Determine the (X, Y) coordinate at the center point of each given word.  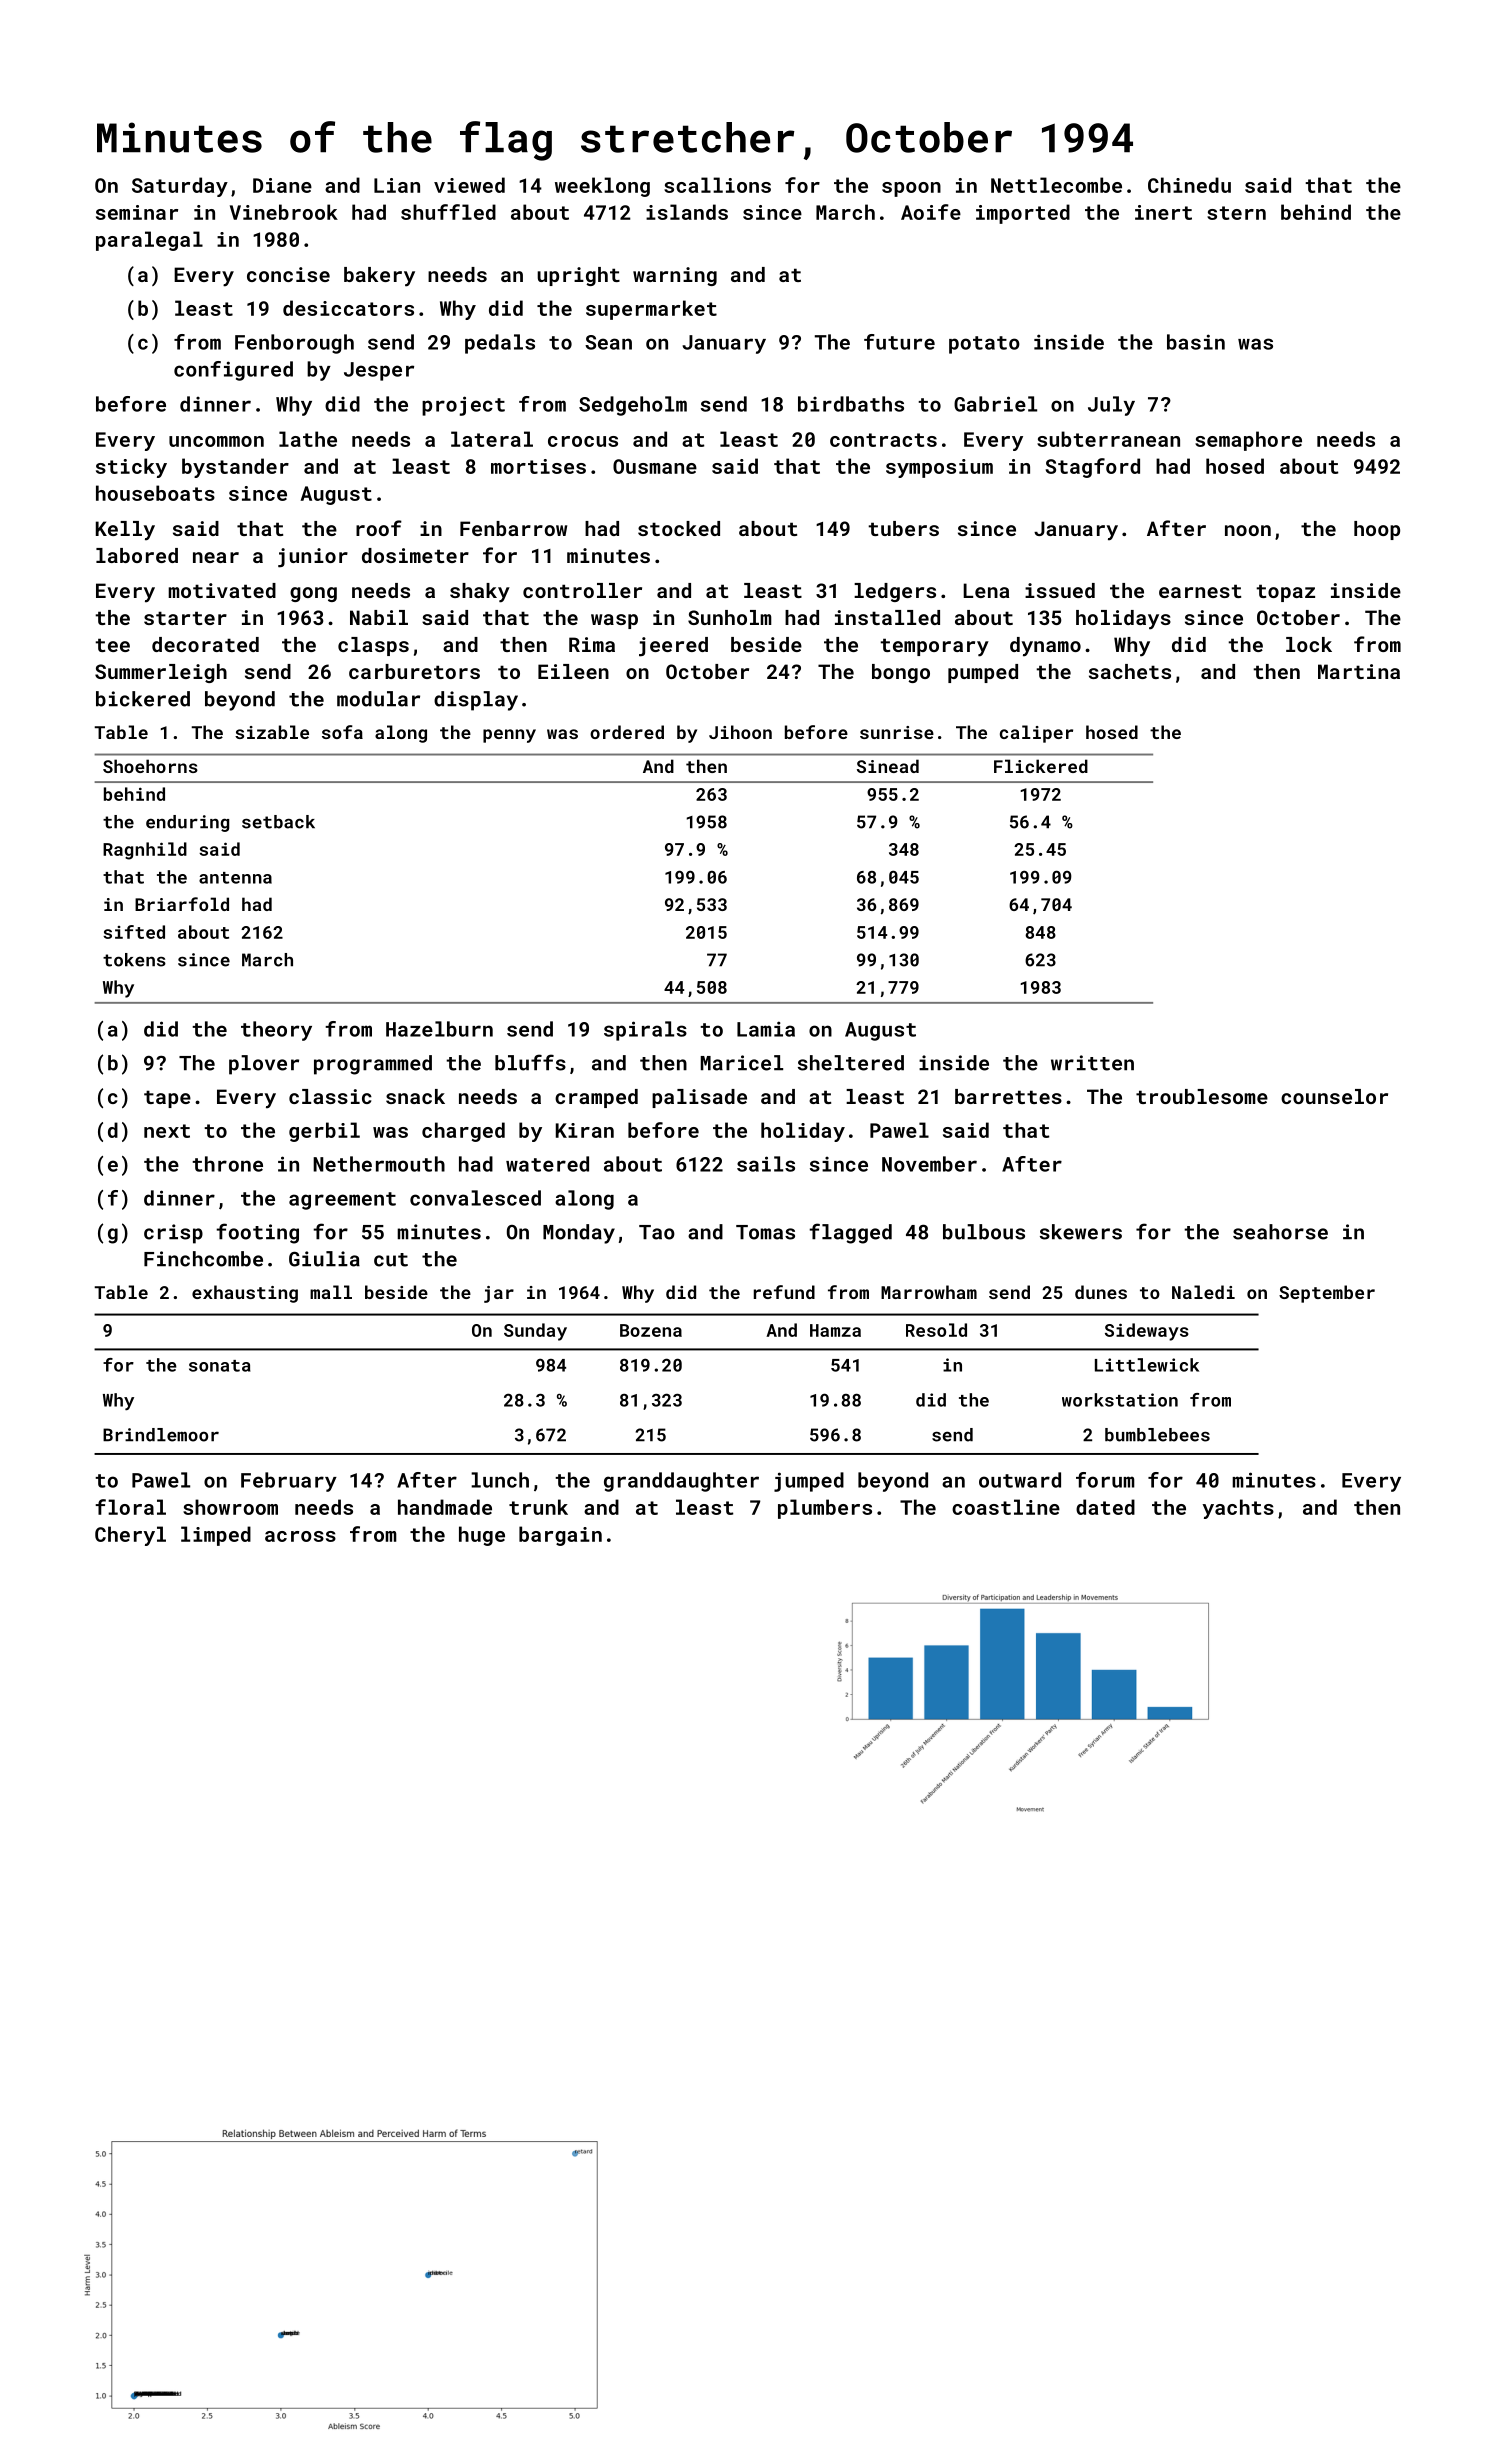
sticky (131, 468)
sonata (220, 1366)
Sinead (888, 766)
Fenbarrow (513, 528)
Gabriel (995, 404)
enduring (187, 823)
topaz (1285, 593)
